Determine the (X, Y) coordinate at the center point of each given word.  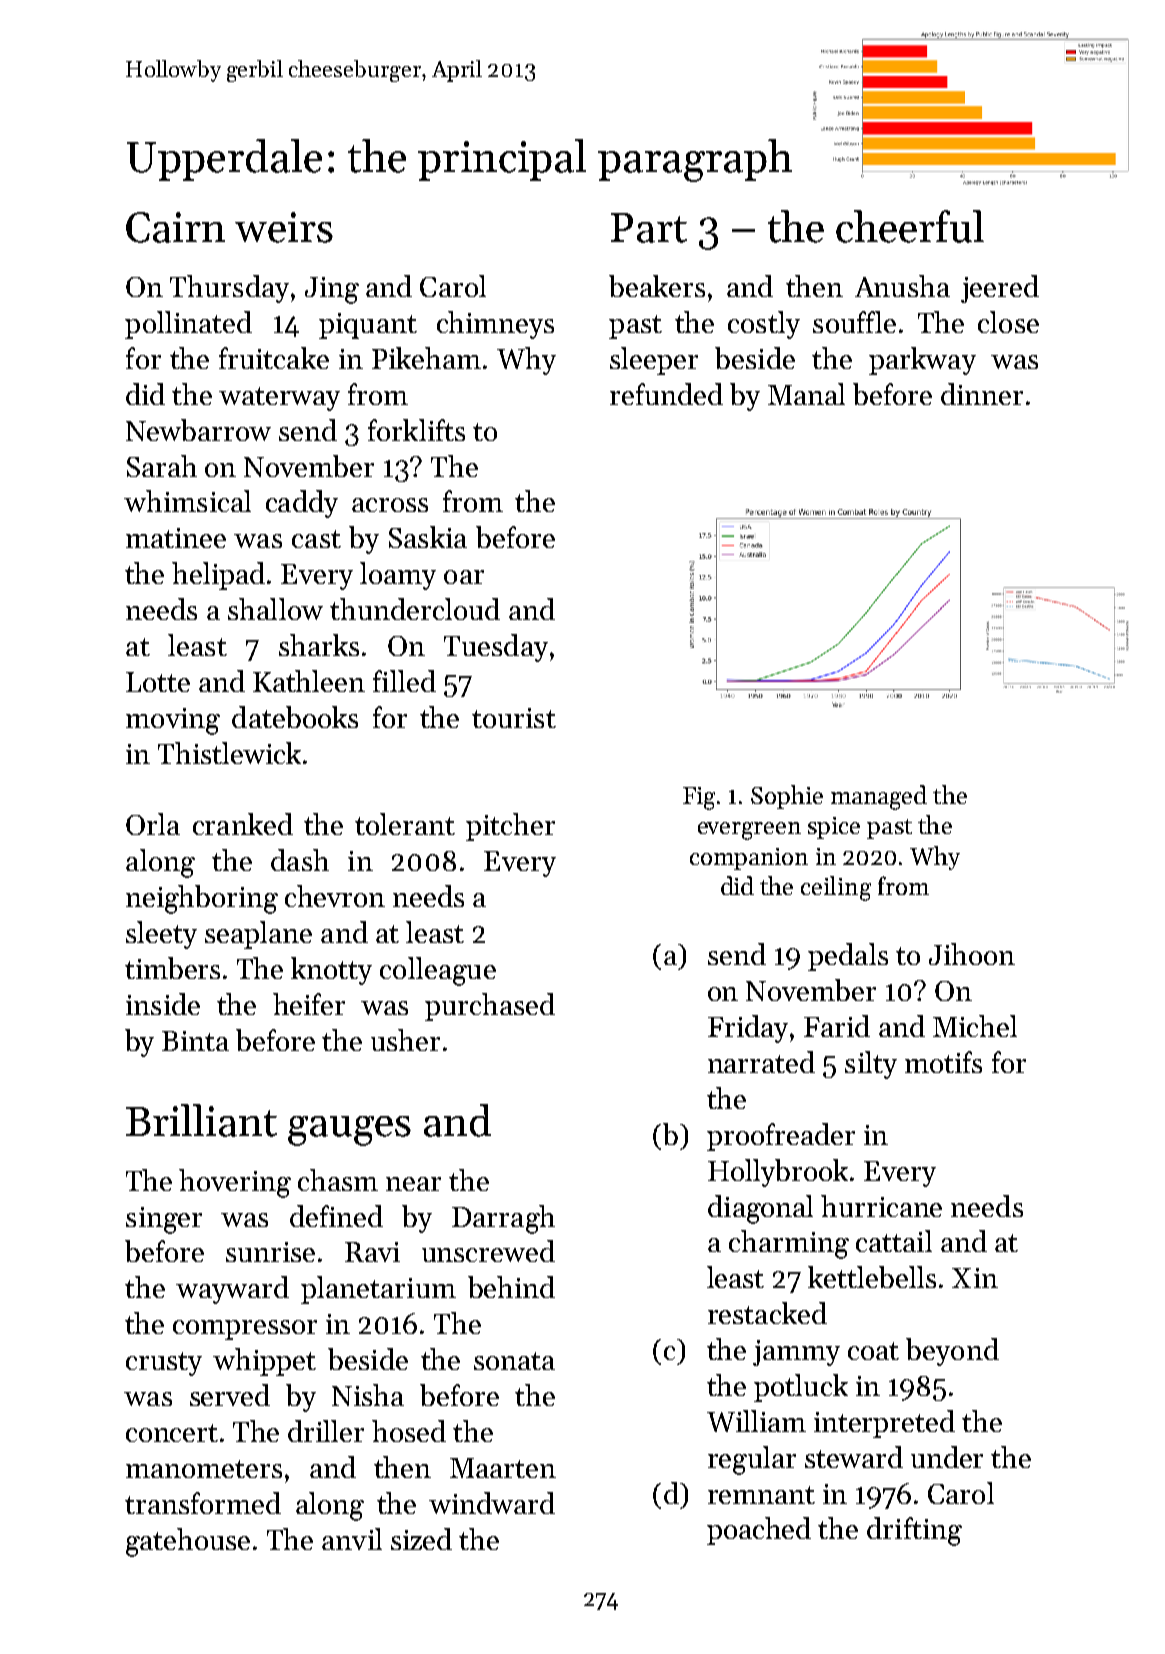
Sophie (787, 797)
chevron (335, 896)
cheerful (910, 226)
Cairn (175, 227)
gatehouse (188, 1542)
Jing (332, 290)
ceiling (836, 888)
